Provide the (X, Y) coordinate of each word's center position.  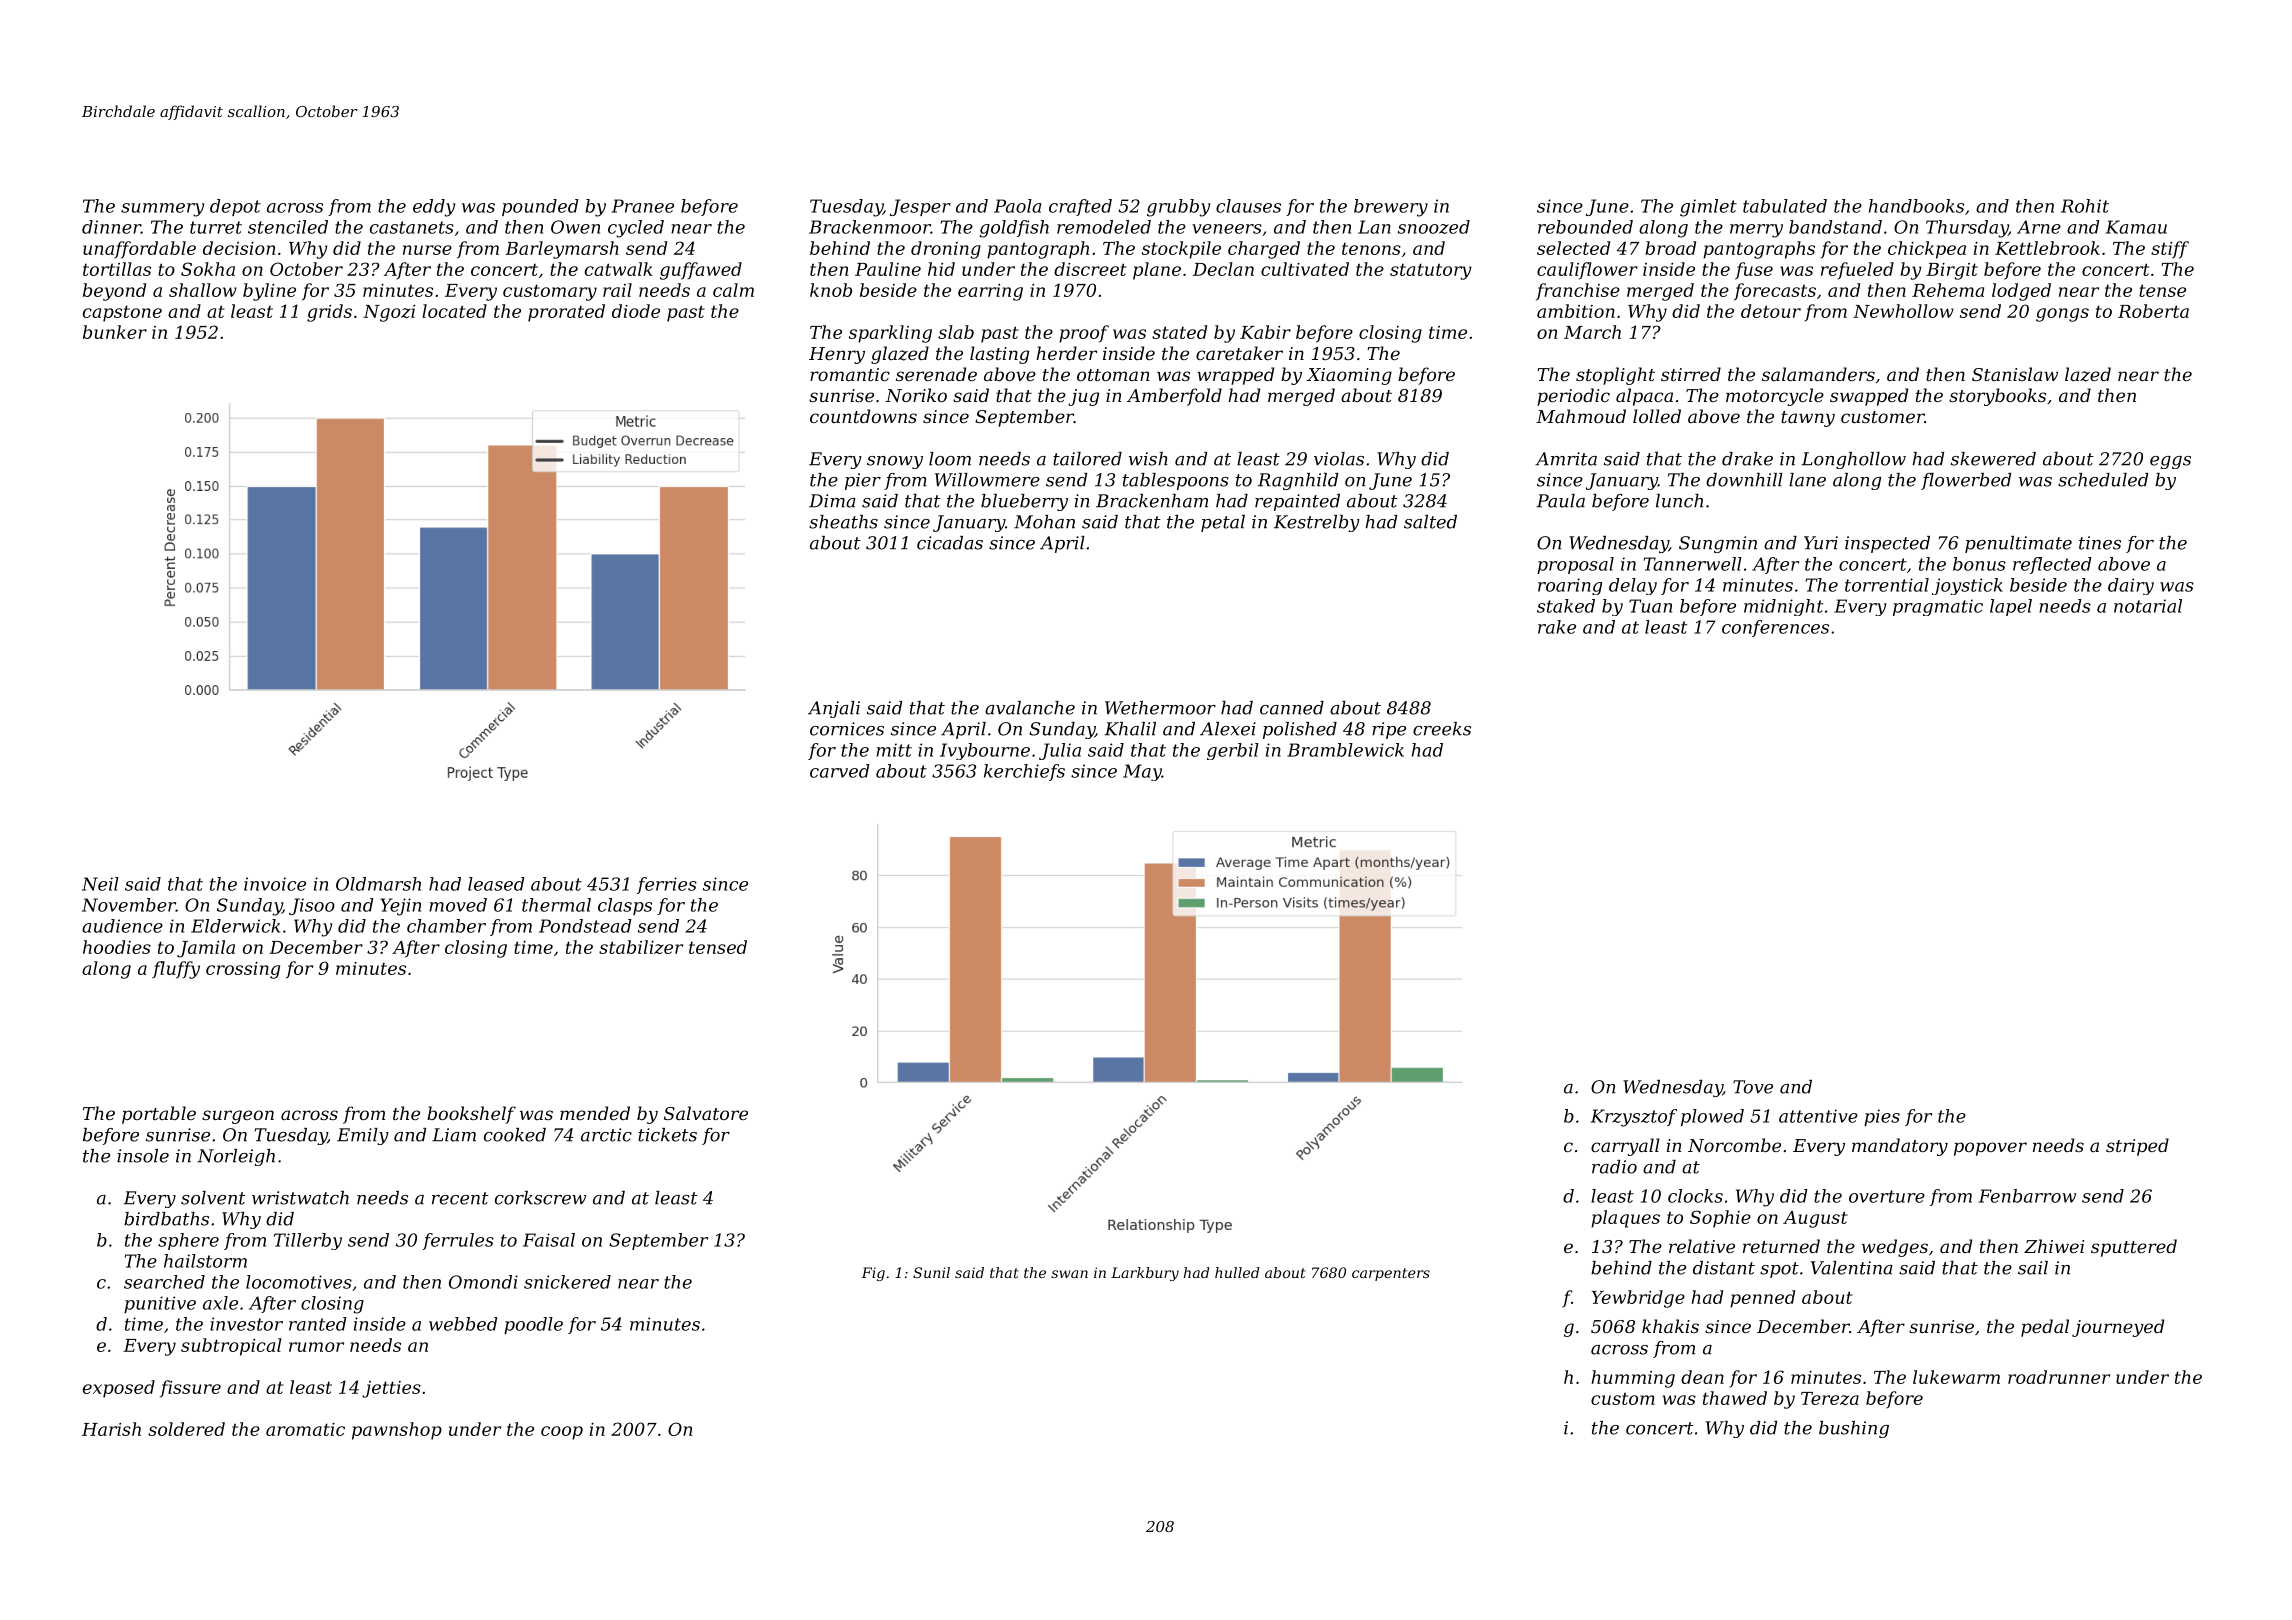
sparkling (890, 334)
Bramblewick (1345, 750)
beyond (114, 292)
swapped (1869, 397)
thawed (1735, 1398)
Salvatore (706, 1113)
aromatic (305, 1429)
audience (122, 926)
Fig (873, 1274)
